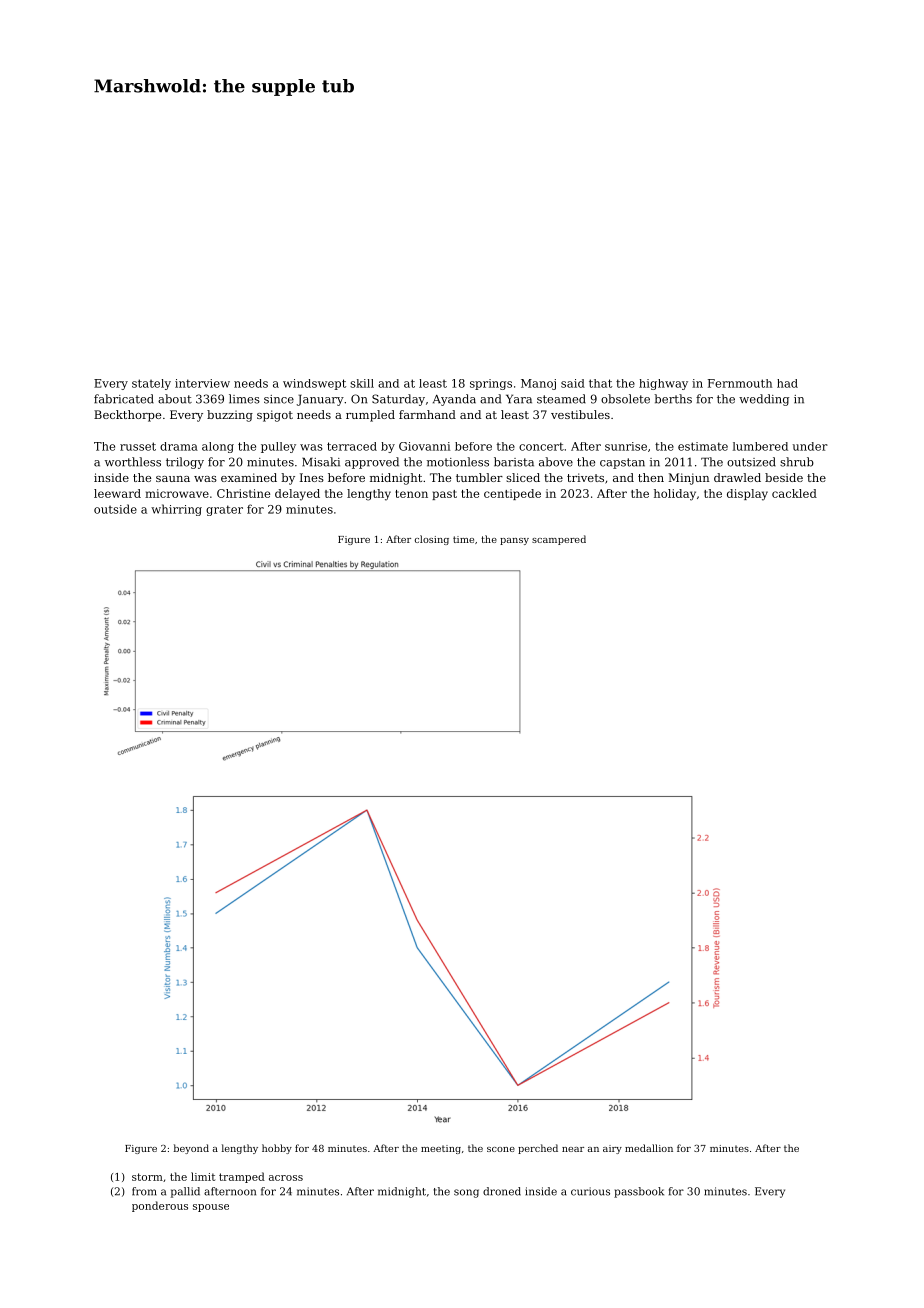 The height and width of the image is (1308, 924). Describe the element at coordinates (352, 446) in the image. I see `terraced` at that location.
